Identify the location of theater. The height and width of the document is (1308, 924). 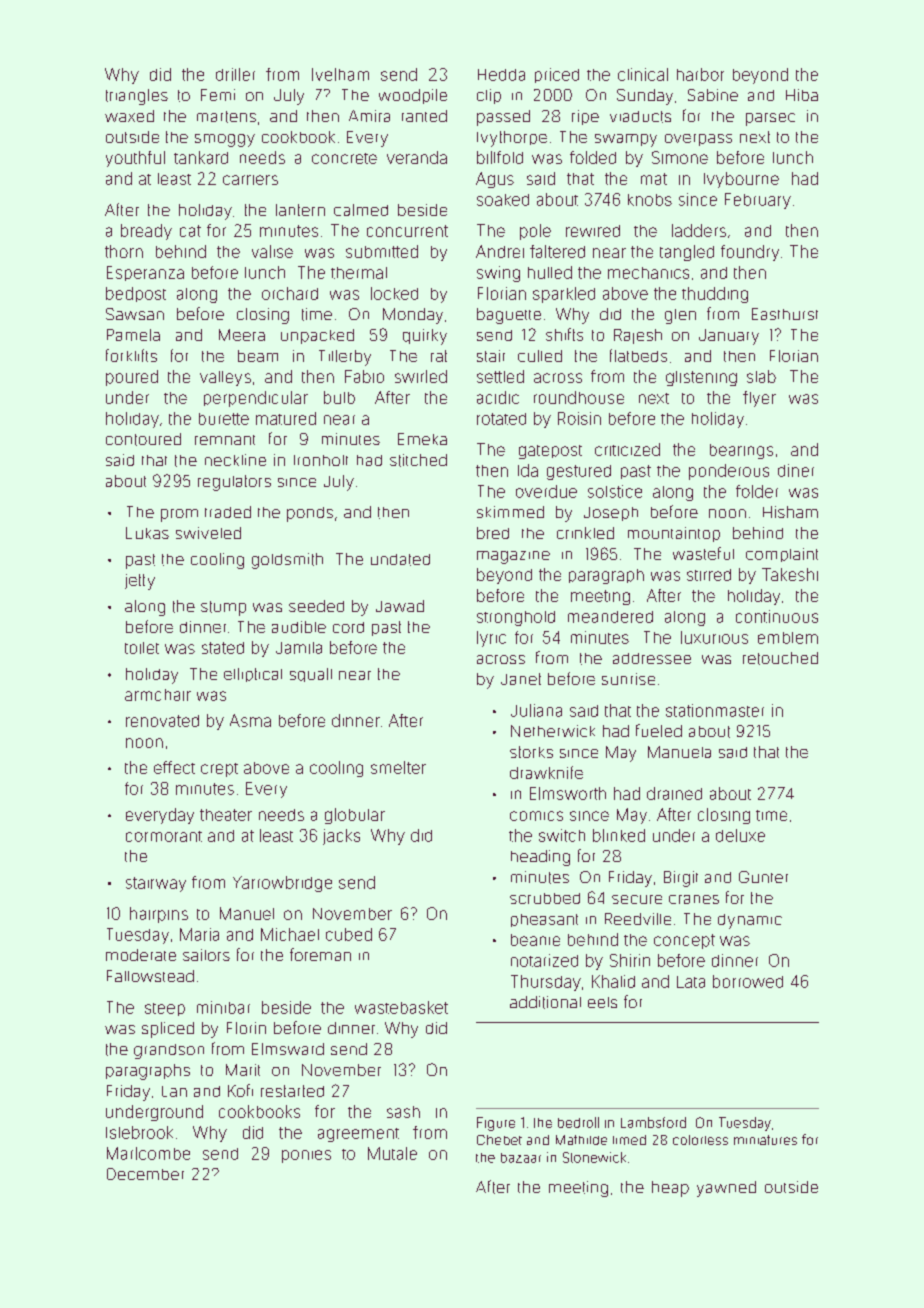
(226, 815).
